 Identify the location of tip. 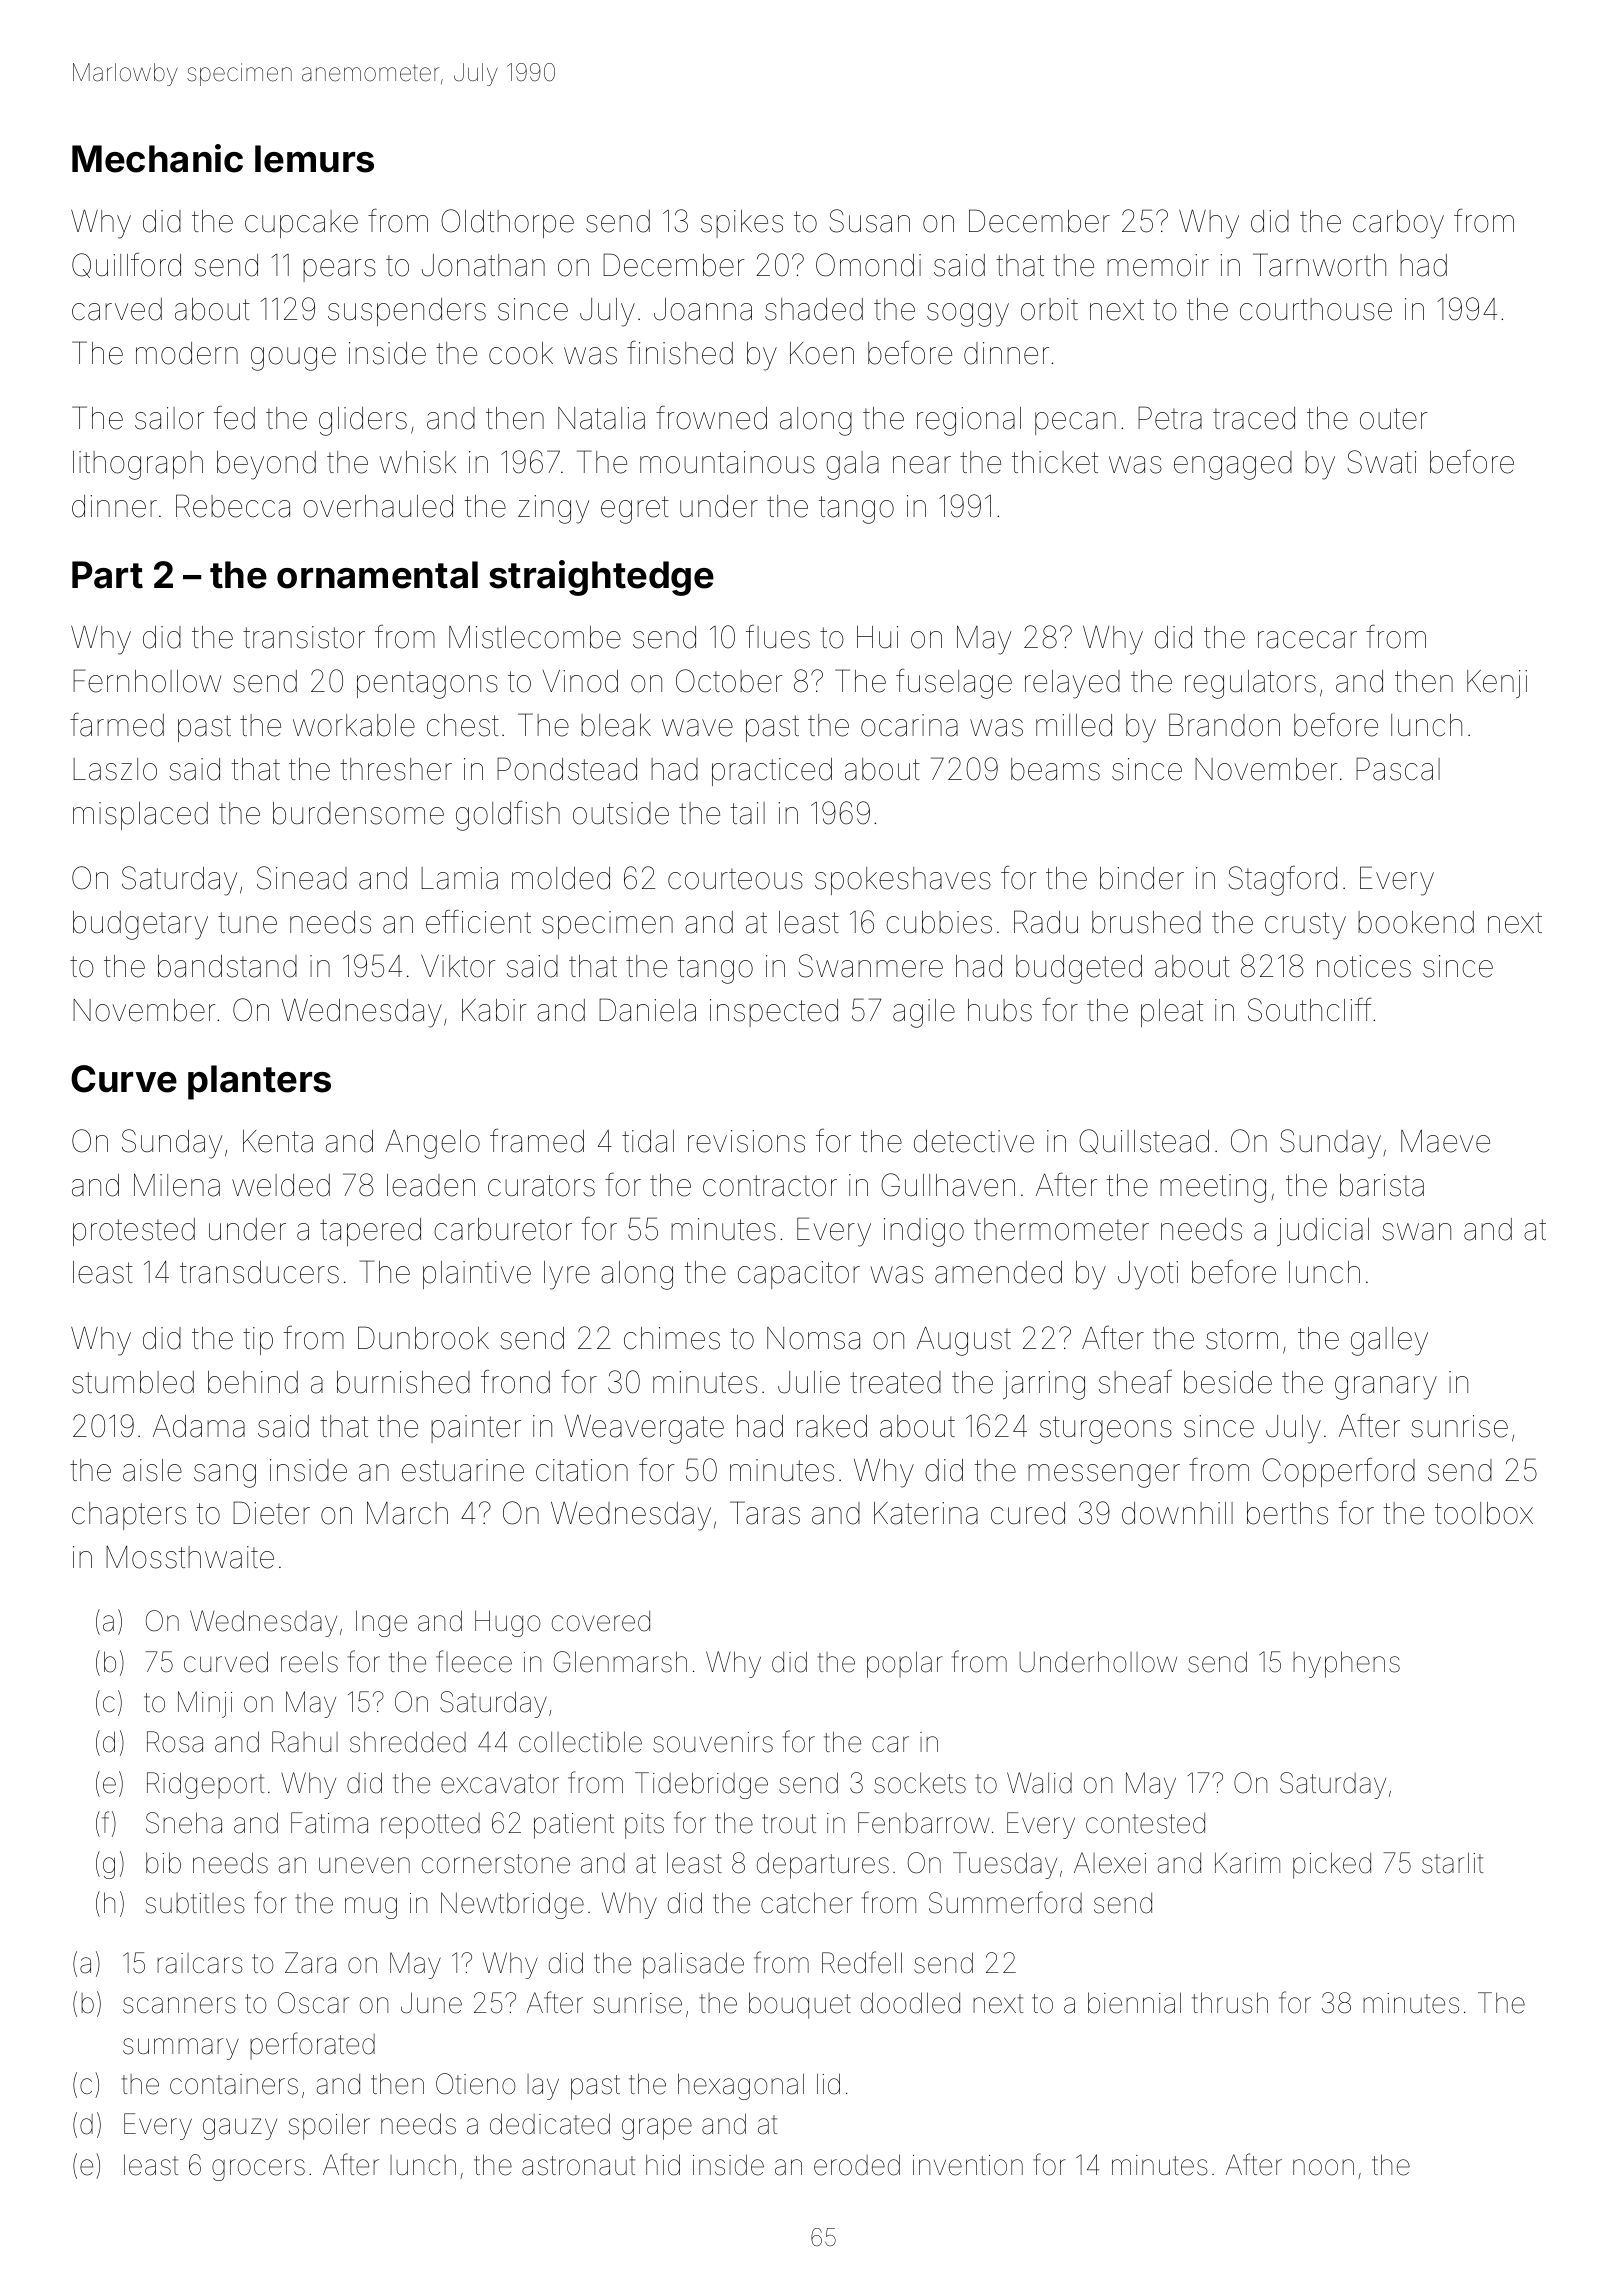
(258, 1341).
